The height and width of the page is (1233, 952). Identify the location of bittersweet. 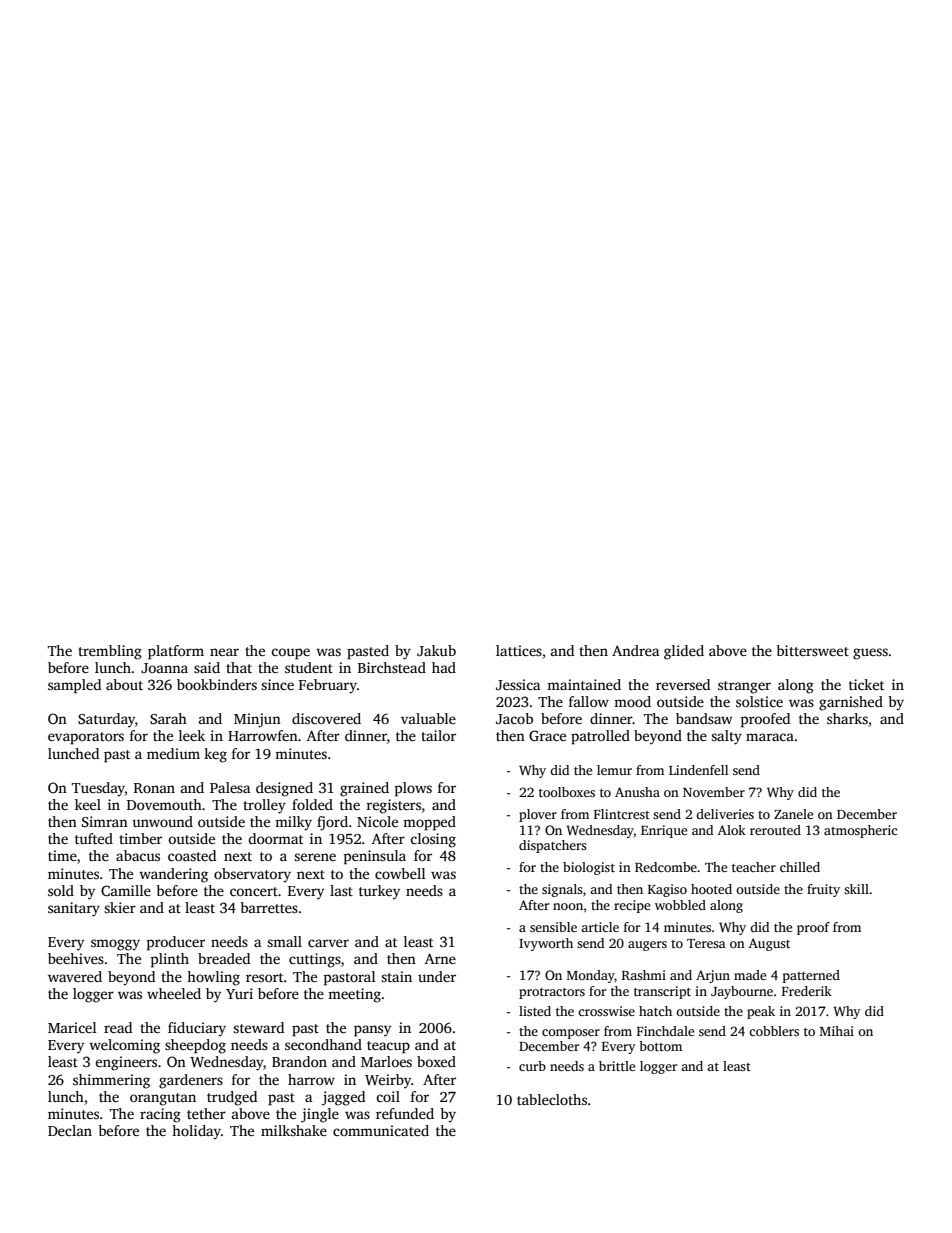
(812, 650).
